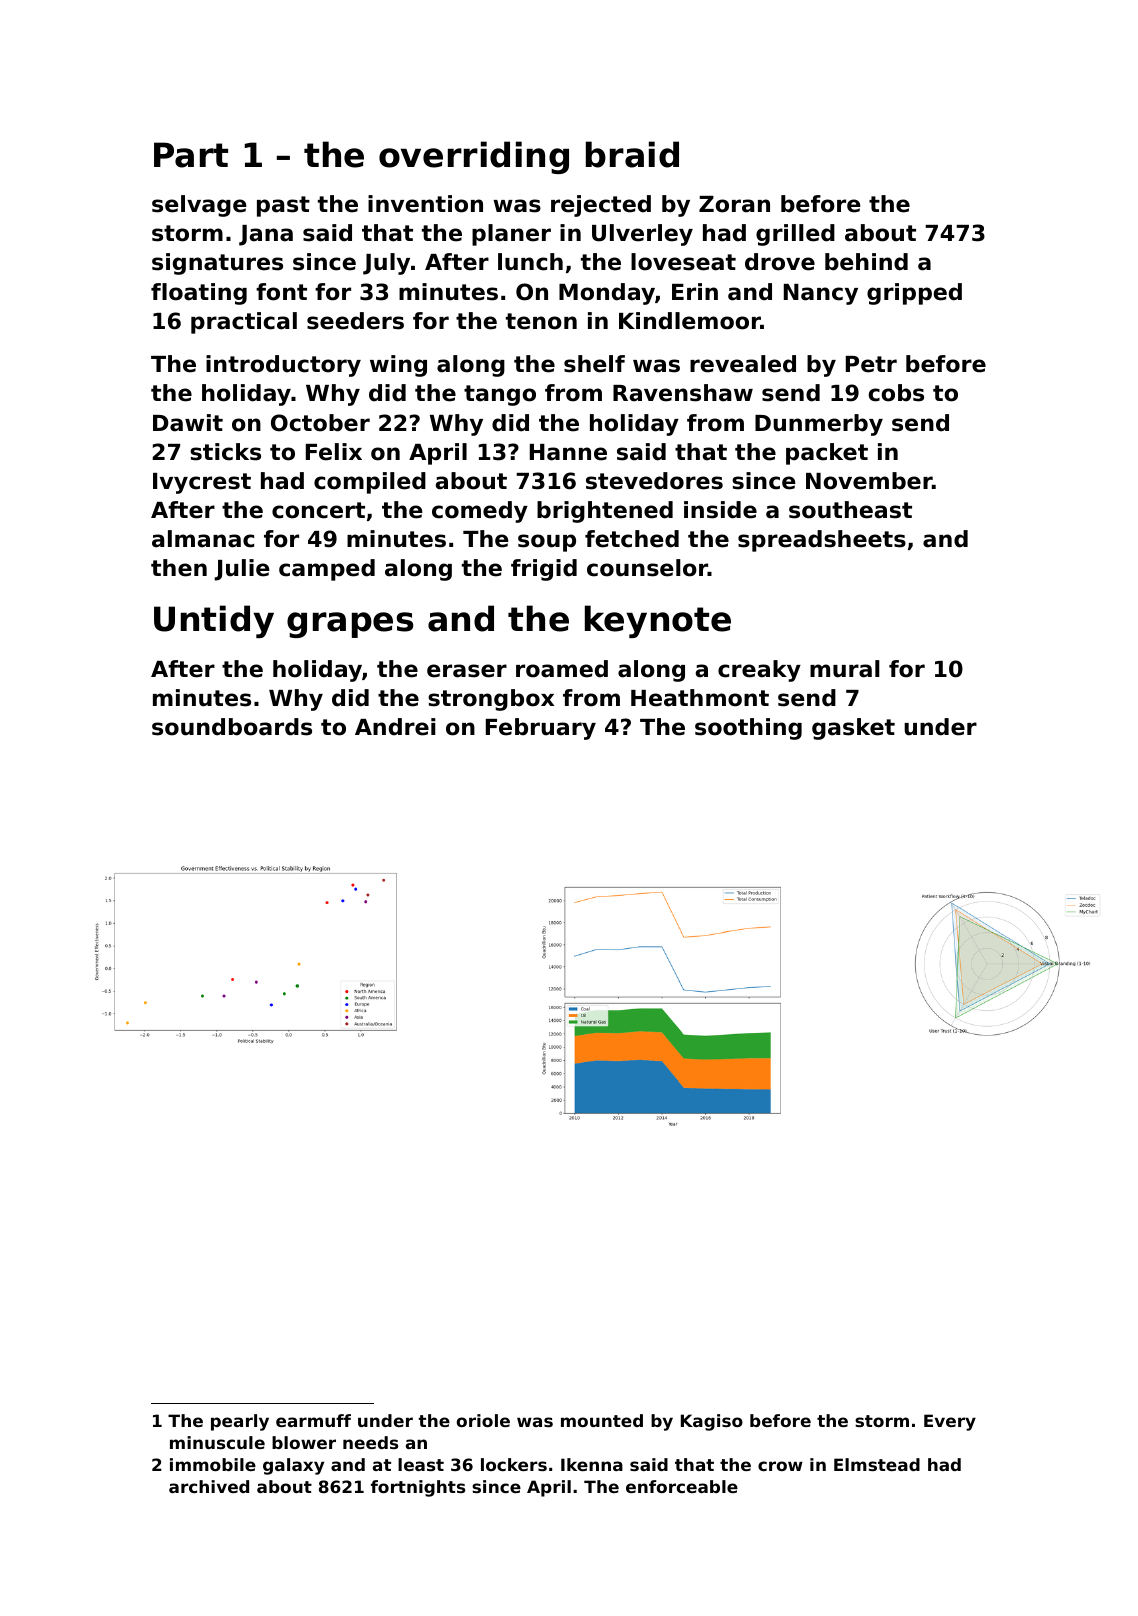 The height and width of the screenshot is (1616, 1138). What do you see at coordinates (179, 568) in the screenshot?
I see `then` at bounding box center [179, 568].
